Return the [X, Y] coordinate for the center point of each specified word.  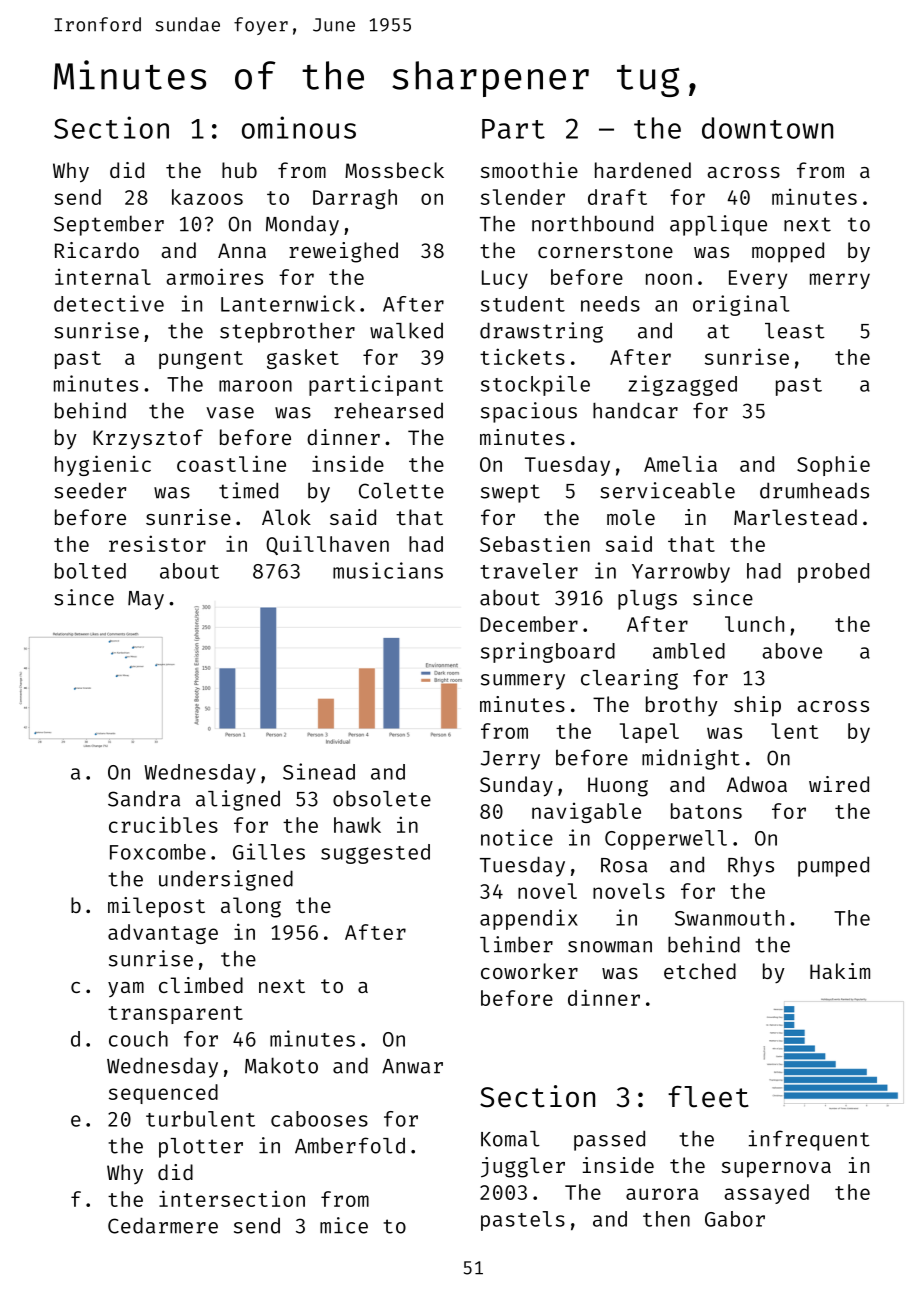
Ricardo [97, 250]
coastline [231, 463]
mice [344, 1225]
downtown [767, 128]
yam [126, 989]
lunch [754, 624]
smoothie [529, 170]
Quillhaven [327, 545]
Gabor [735, 1219]
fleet [708, 1097]
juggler [523, 1167]
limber [516, 944]
